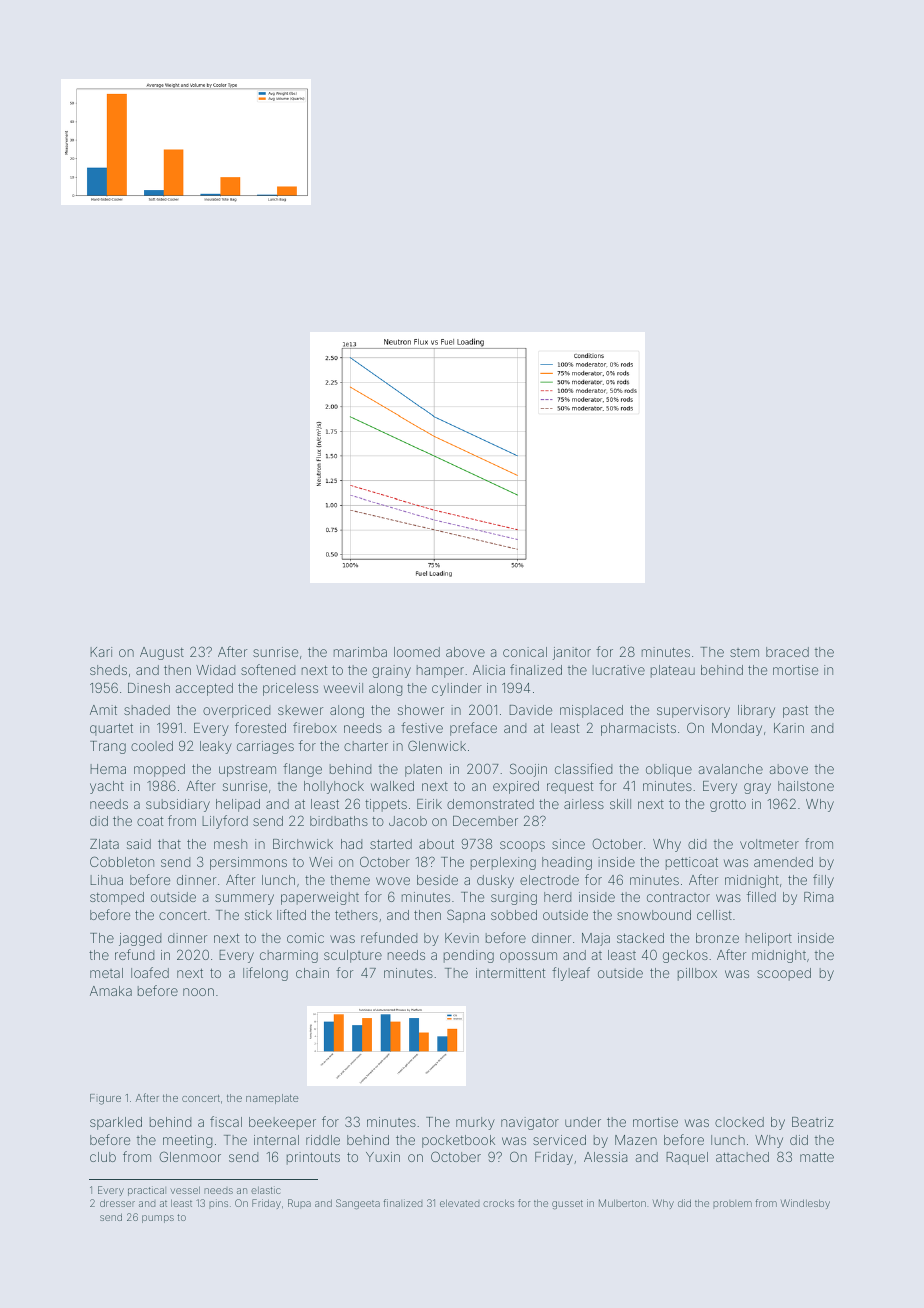 The image size is (924, 1308). Describe the element at coordinates (244, 899) in the page. I see `summery` at that location.
